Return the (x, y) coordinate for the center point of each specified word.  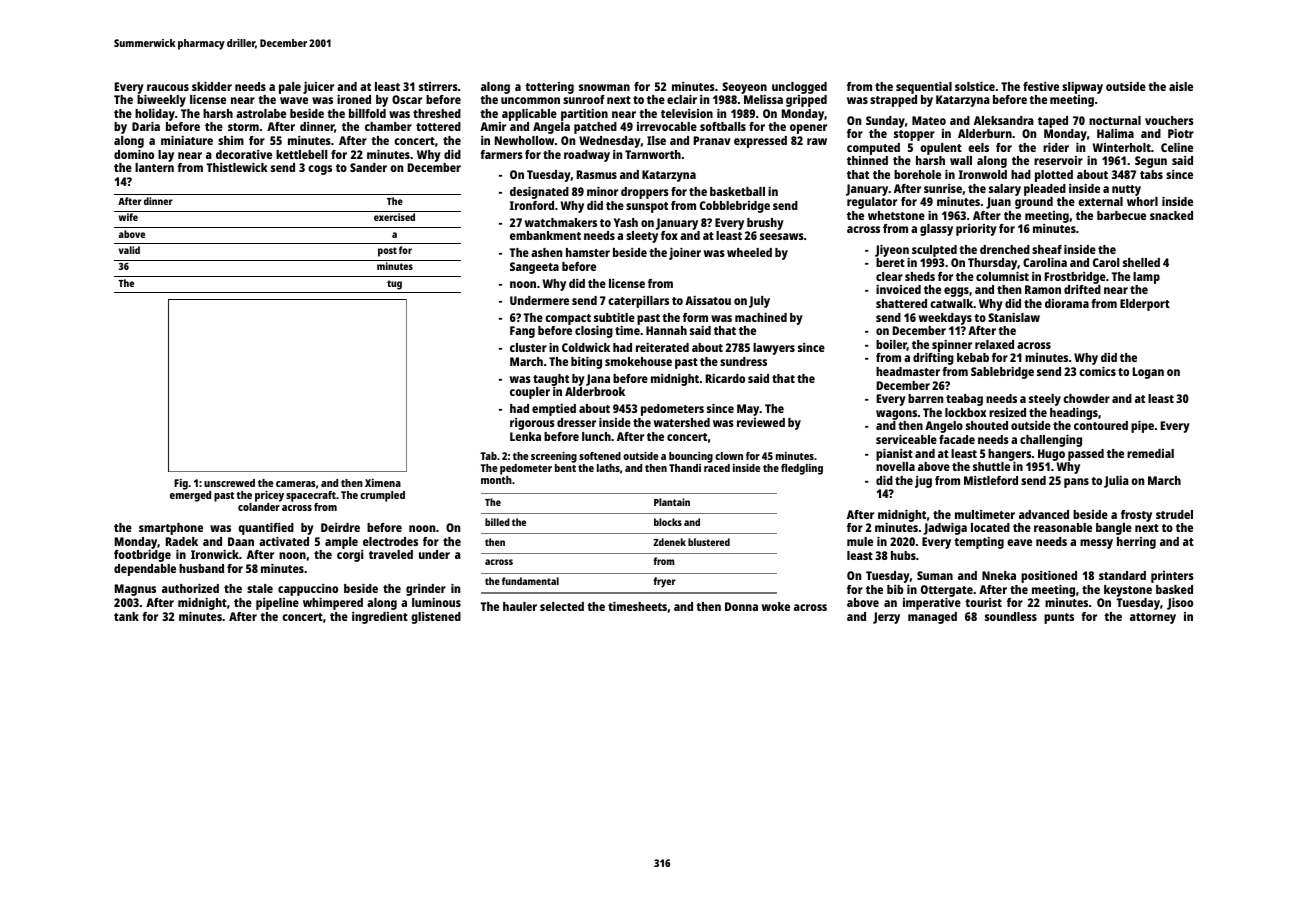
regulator (872, 203)
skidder (212, 86)
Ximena (383, 483)
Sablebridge (1002, 373)
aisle (1181, 86)
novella (895, 466)
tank (126, 616)
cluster (528, 347)
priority (976, 230)
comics (1097, 371)
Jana (598, 380)
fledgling (802, 469)
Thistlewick (237, 167)
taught (551, 380)
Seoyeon (744, 88)
